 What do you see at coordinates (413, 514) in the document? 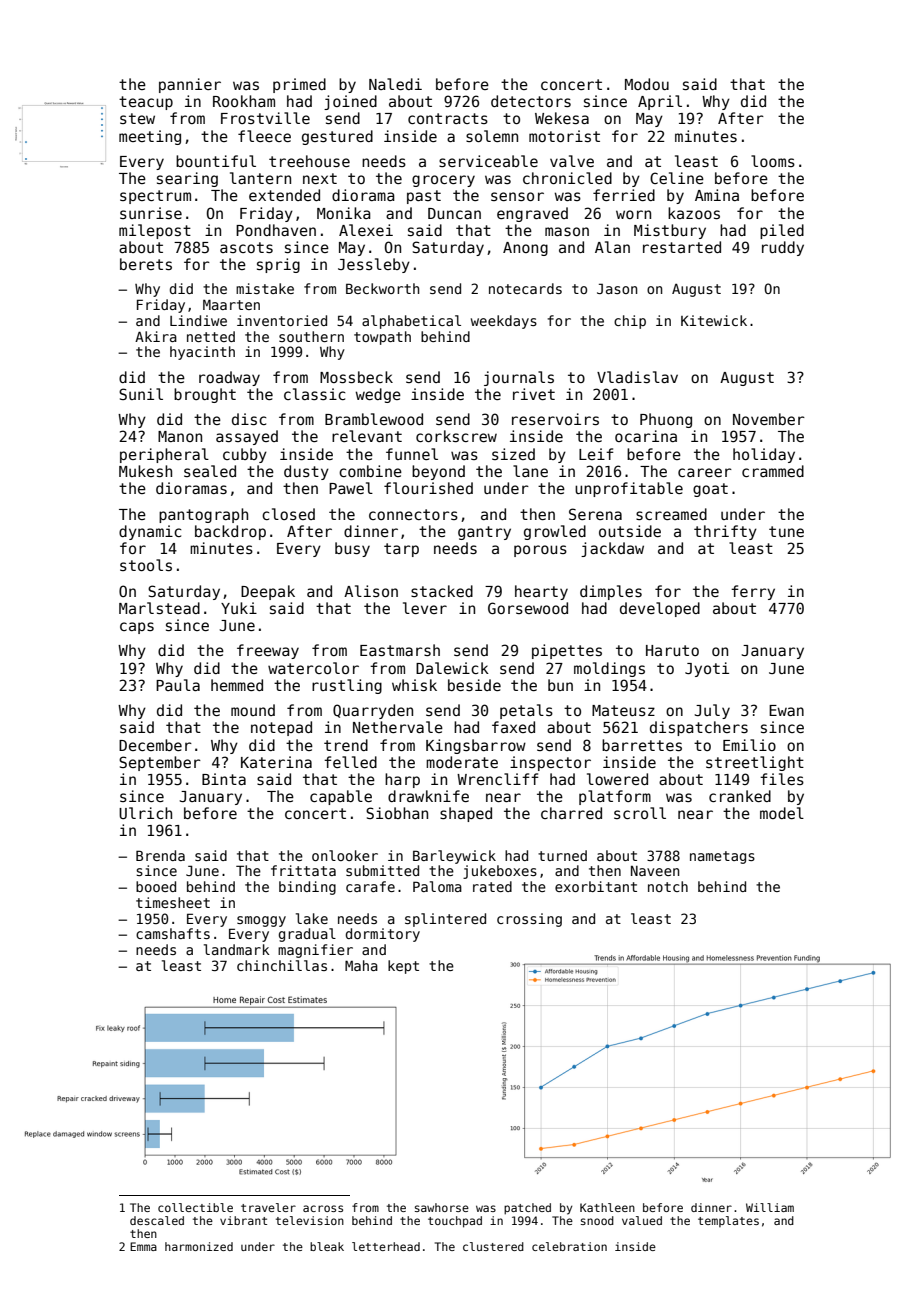
I see `connectors` at bounding box center [413, 514].
